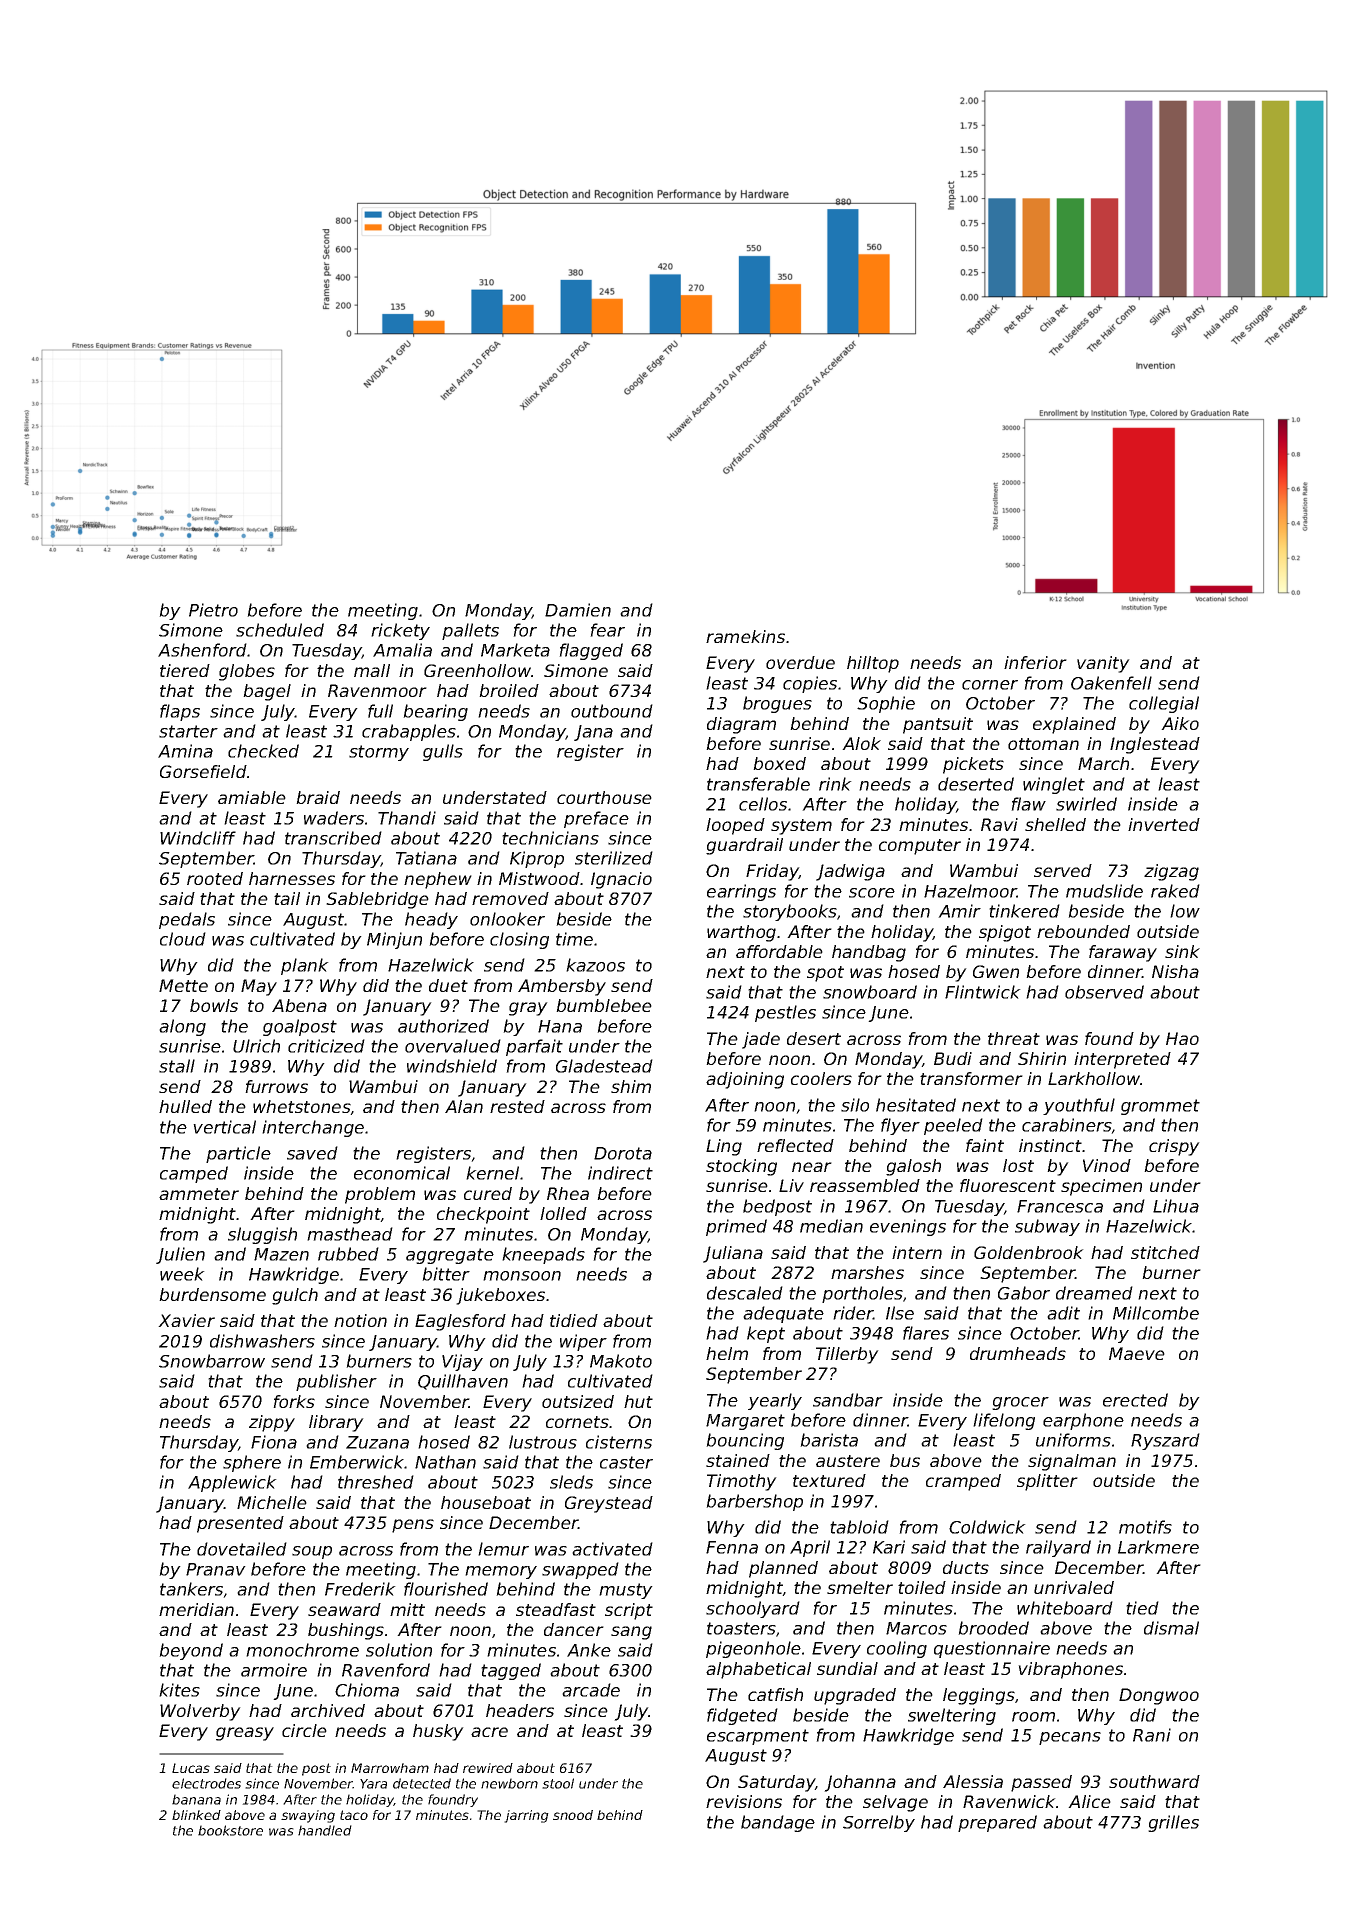 The width and height of the screenshot is (1359, 1921). What do you see at coordinates (200, 1712) in the screenshot?
I see `Wolverby` at bounding box center [200, 1712].
